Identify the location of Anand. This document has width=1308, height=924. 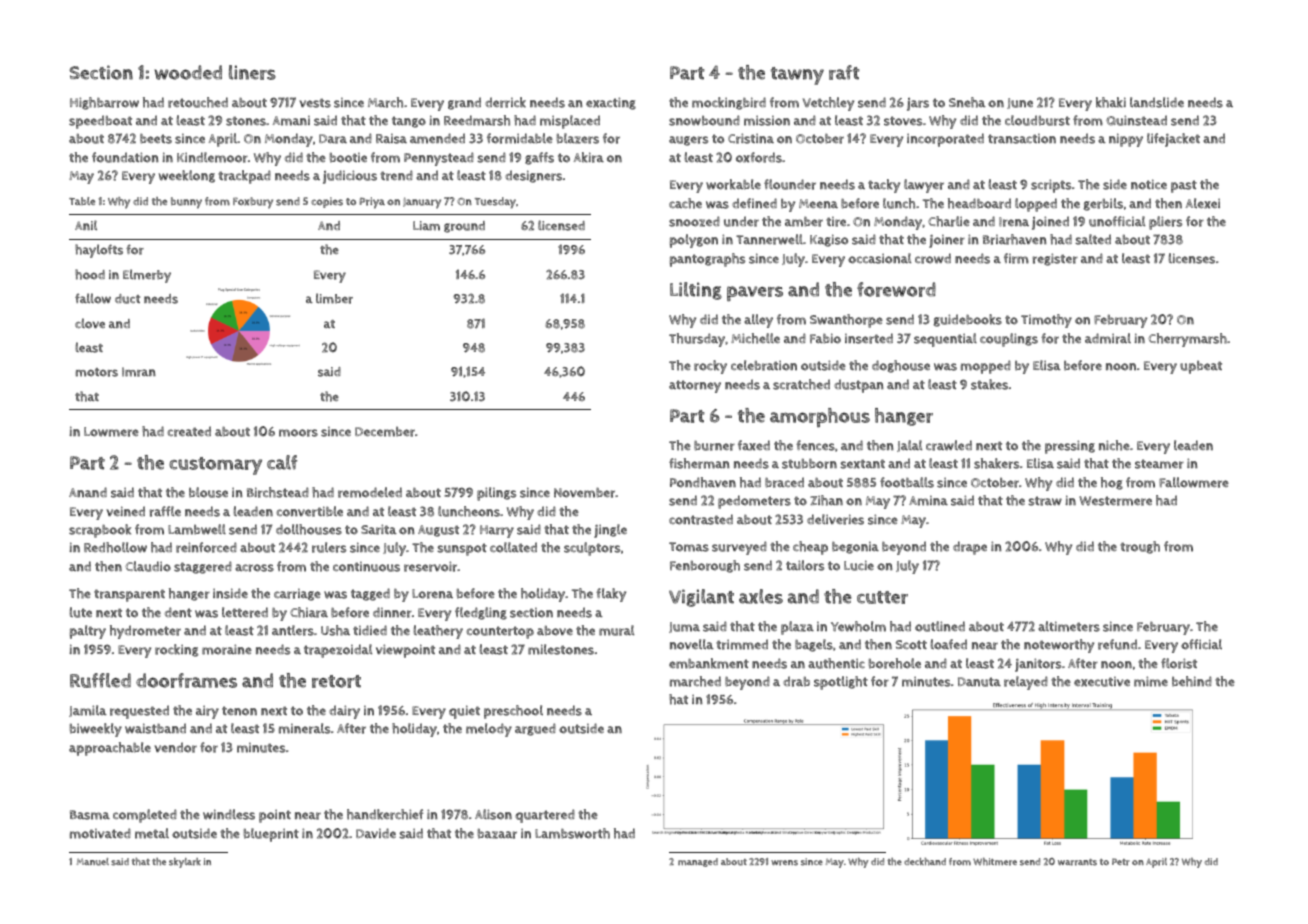
(88, 492).
